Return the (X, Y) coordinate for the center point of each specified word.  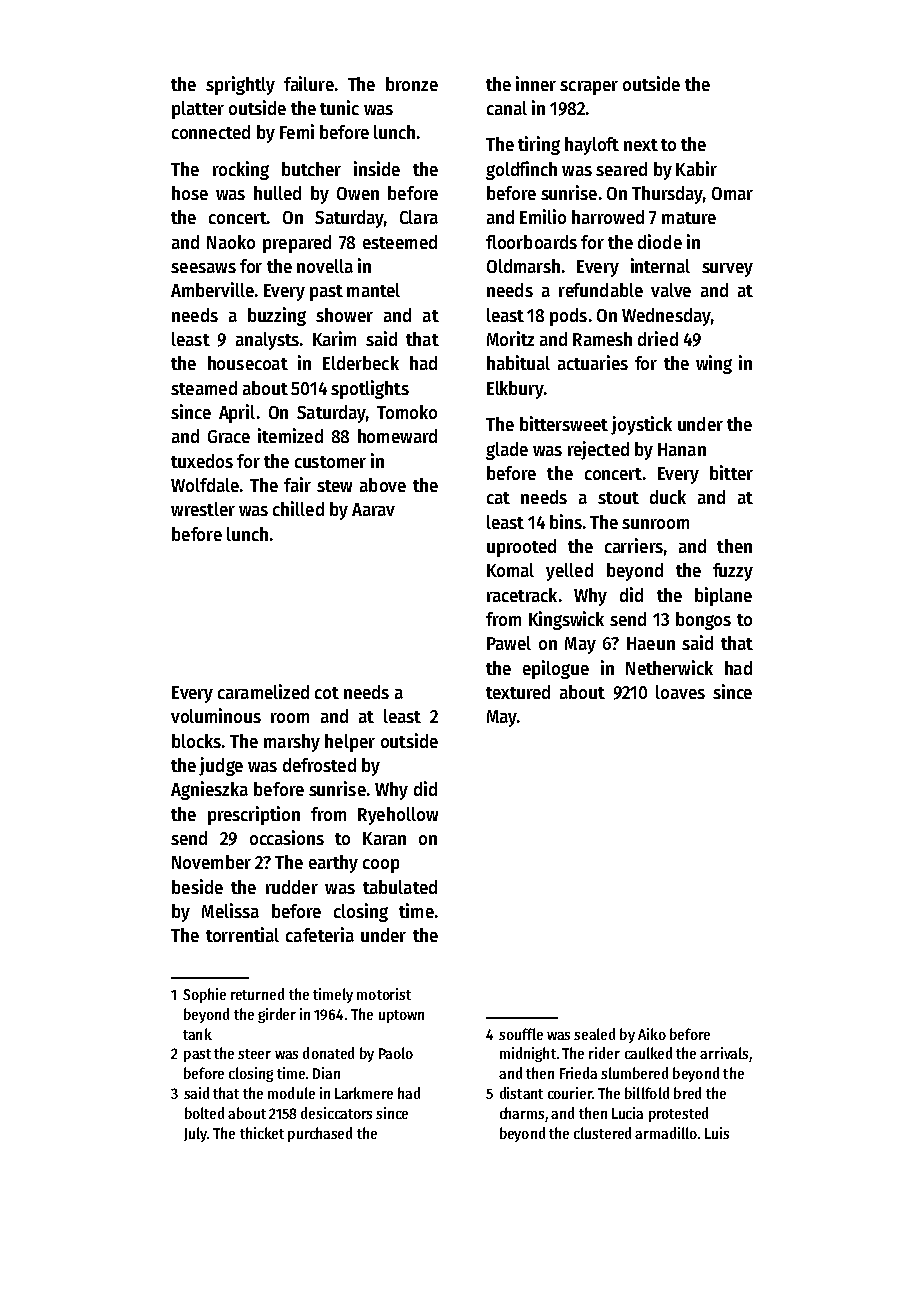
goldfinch (521, 170)
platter (198, 110)
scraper (589, 88)
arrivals (724, 1053)
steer (254, 1054)
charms (522, 1113)
